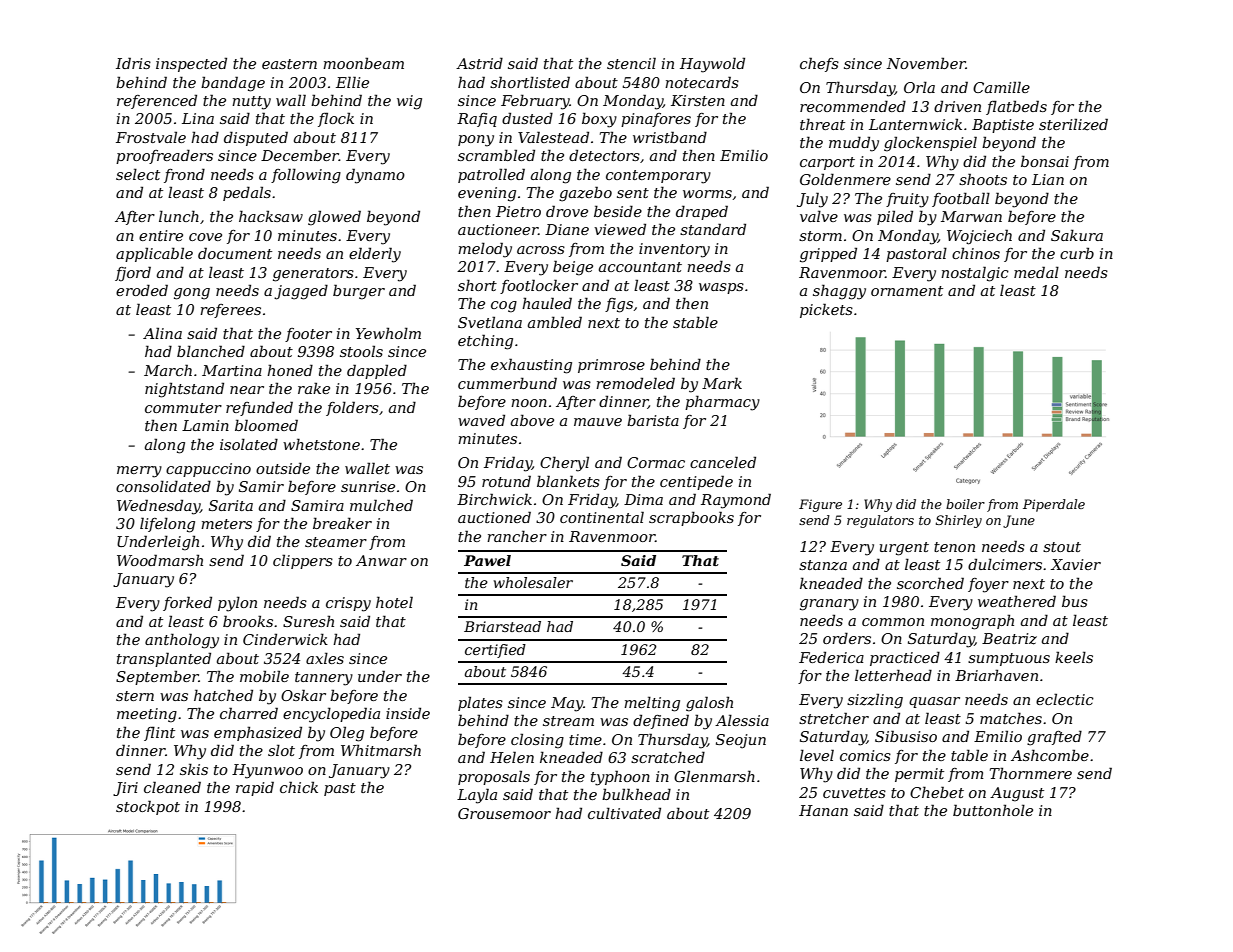 The image size is (1233, 952). What do you see at coordinates (205, 237) in the screenshot?
I see `cove` at bounding box center [205, 237].
